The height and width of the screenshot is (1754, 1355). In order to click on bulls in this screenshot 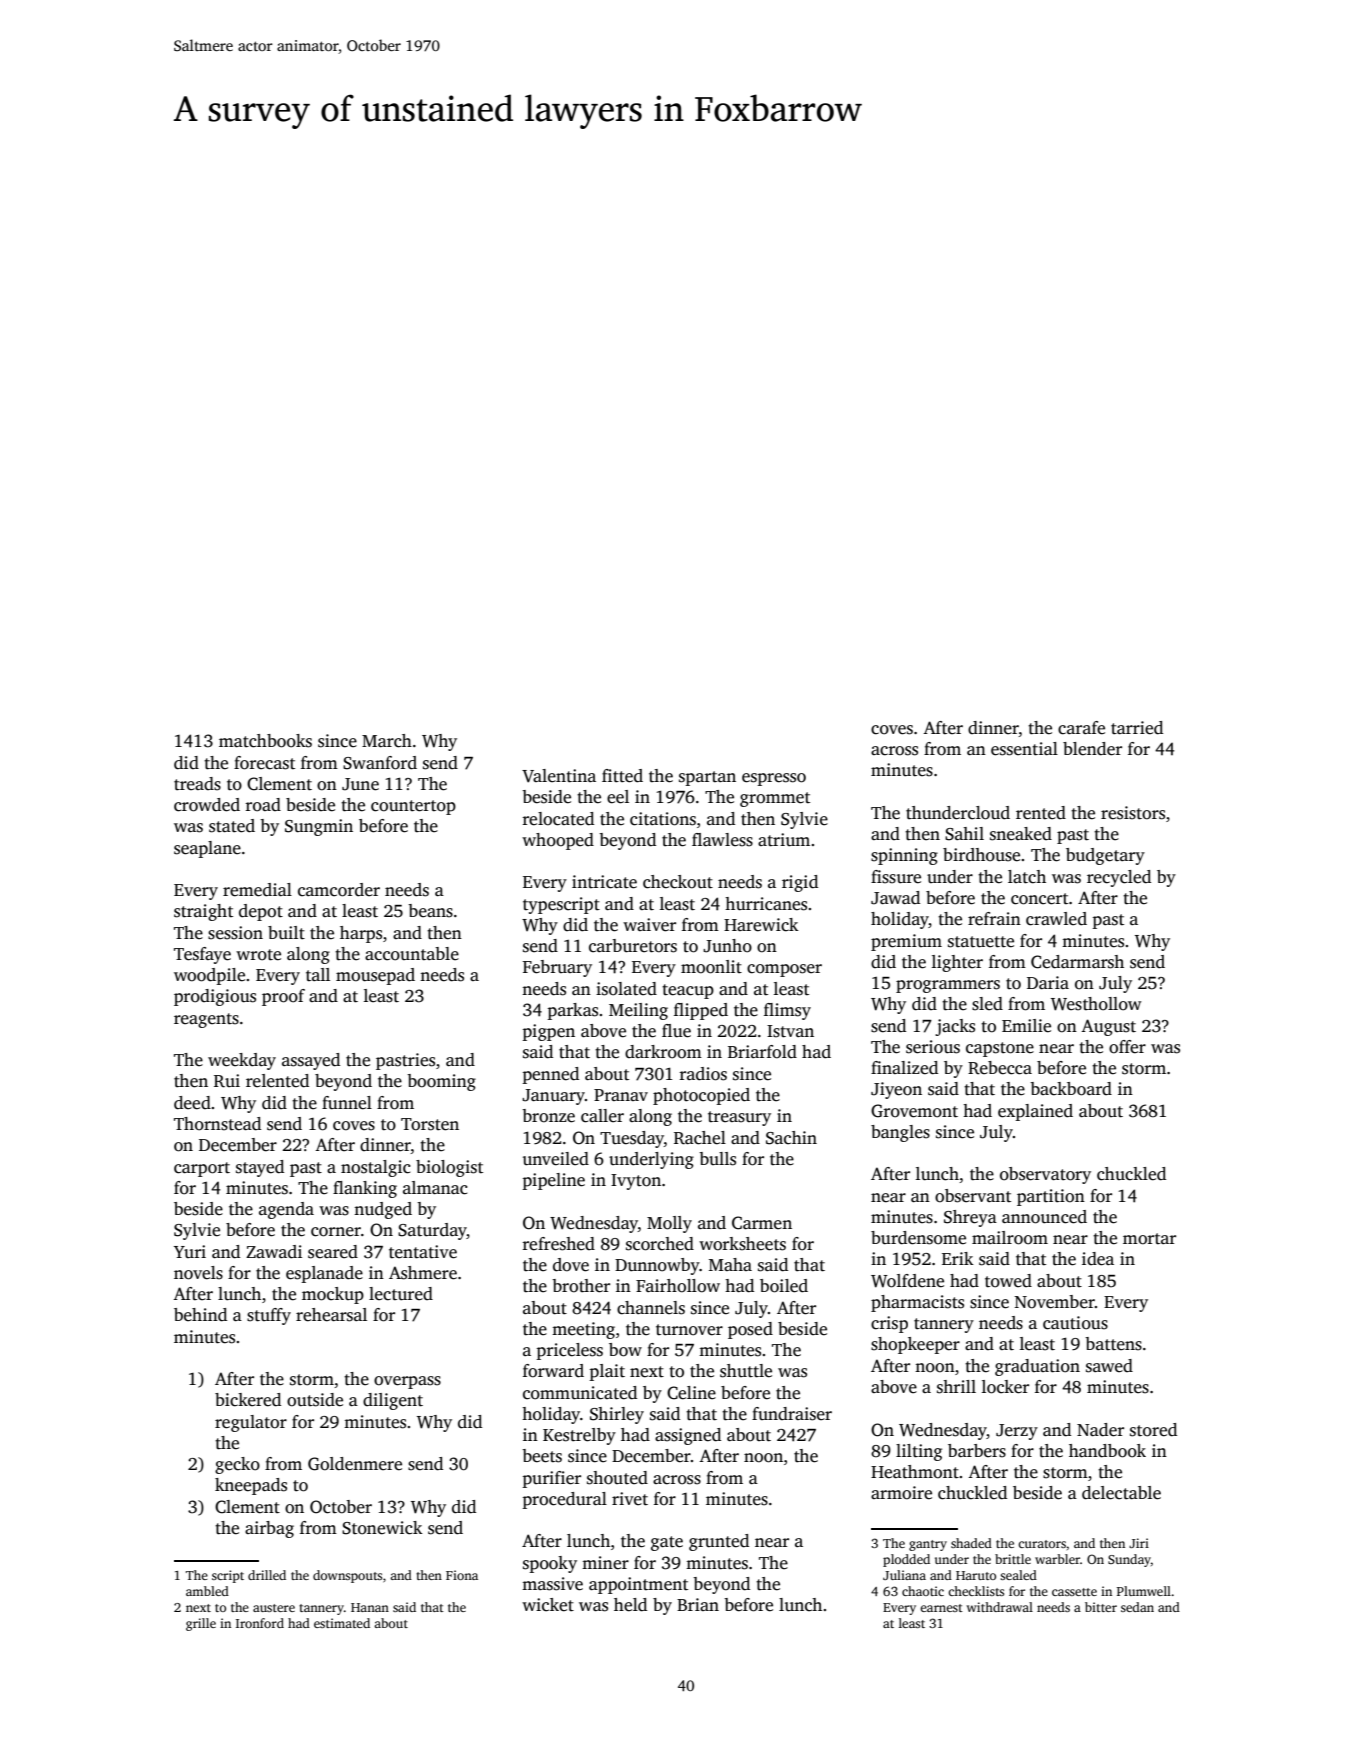, I will do `click(717, 1159)`.
